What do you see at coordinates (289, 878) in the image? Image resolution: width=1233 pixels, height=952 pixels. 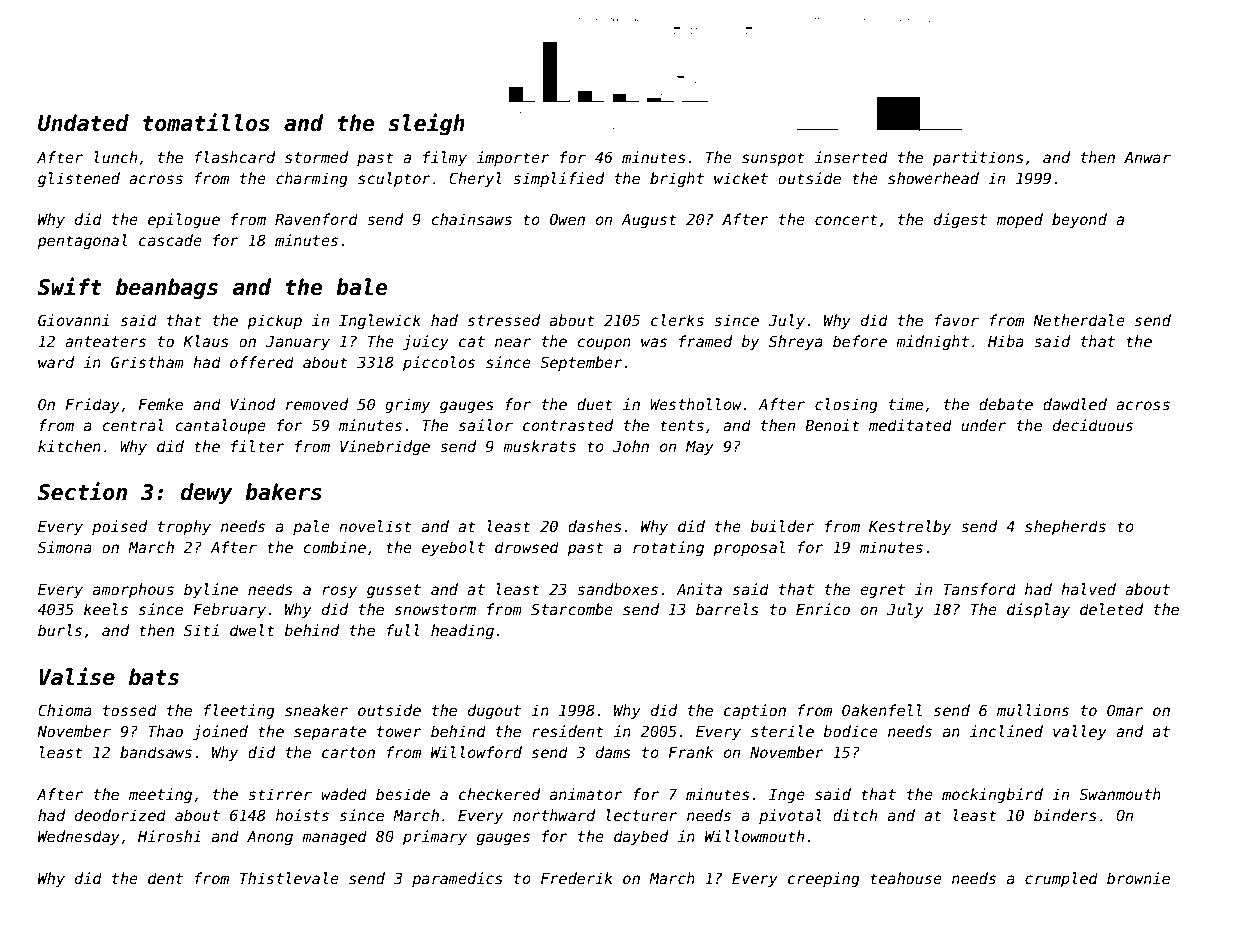 I see `Thistlevale` at bounding box center [289, 878].
